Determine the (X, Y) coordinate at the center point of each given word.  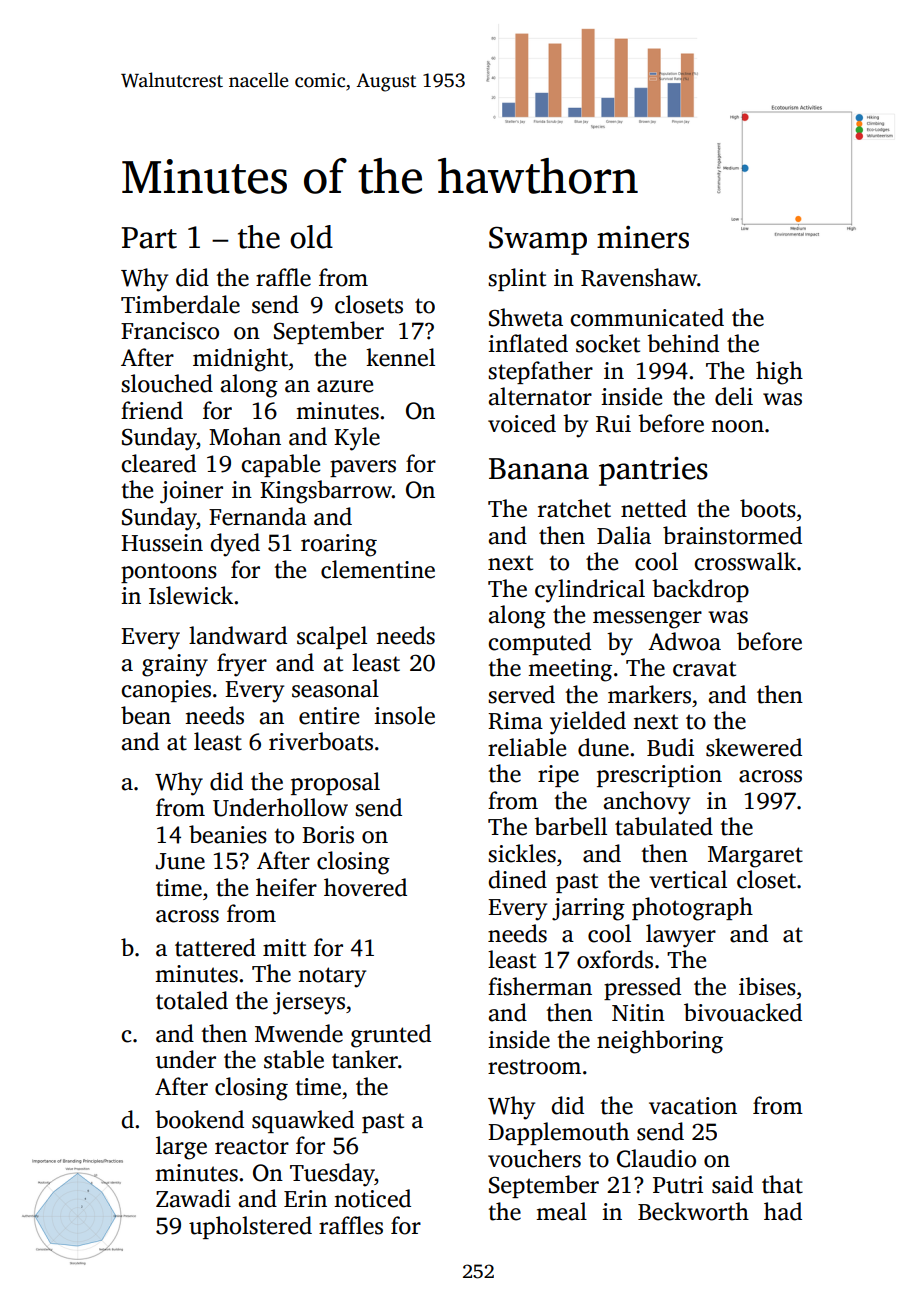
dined (517, 879)
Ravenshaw (639, 277)
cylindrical (590, 591)
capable (280, 465)
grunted (391, 1036)
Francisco (170, 331)
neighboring (660, 1042)
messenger (647, 620)
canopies (166, 691)
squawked (303, 1121)
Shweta (526, 317)
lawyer (681, 936)
